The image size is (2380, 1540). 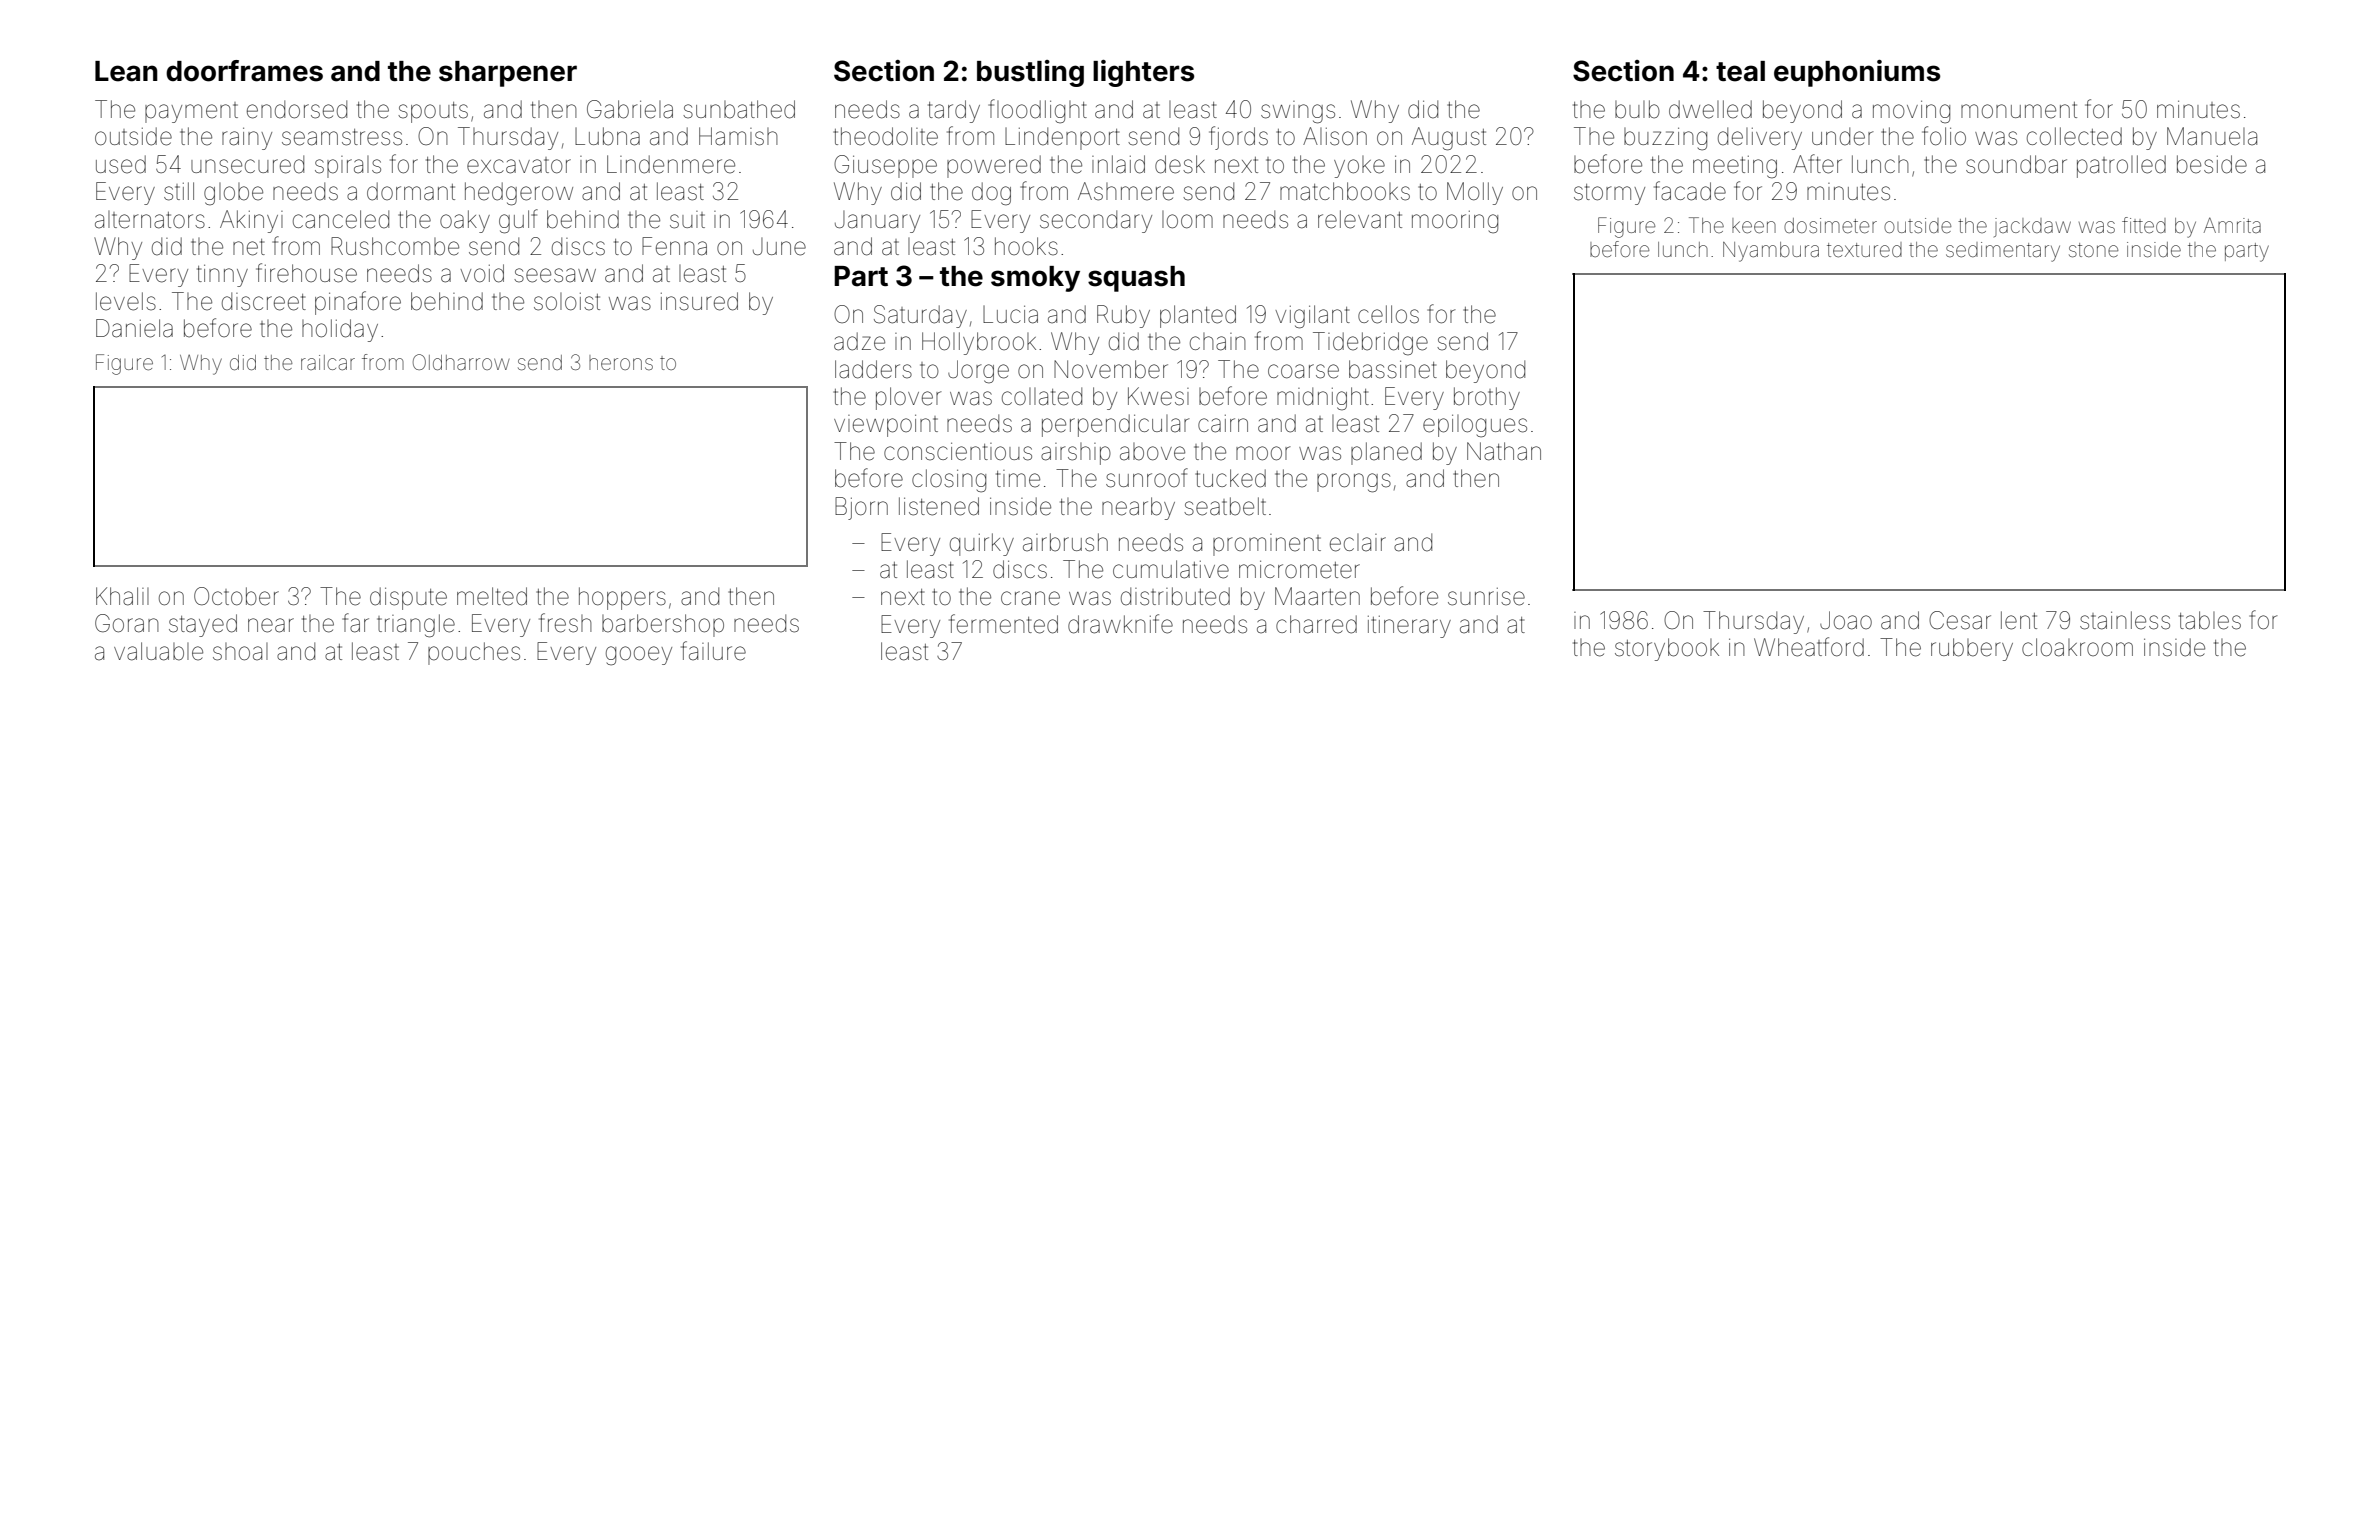 What do you see at coordinates (297, 109) in the screenshot?
I see `endorsed` at bounding box center [297, 109].
